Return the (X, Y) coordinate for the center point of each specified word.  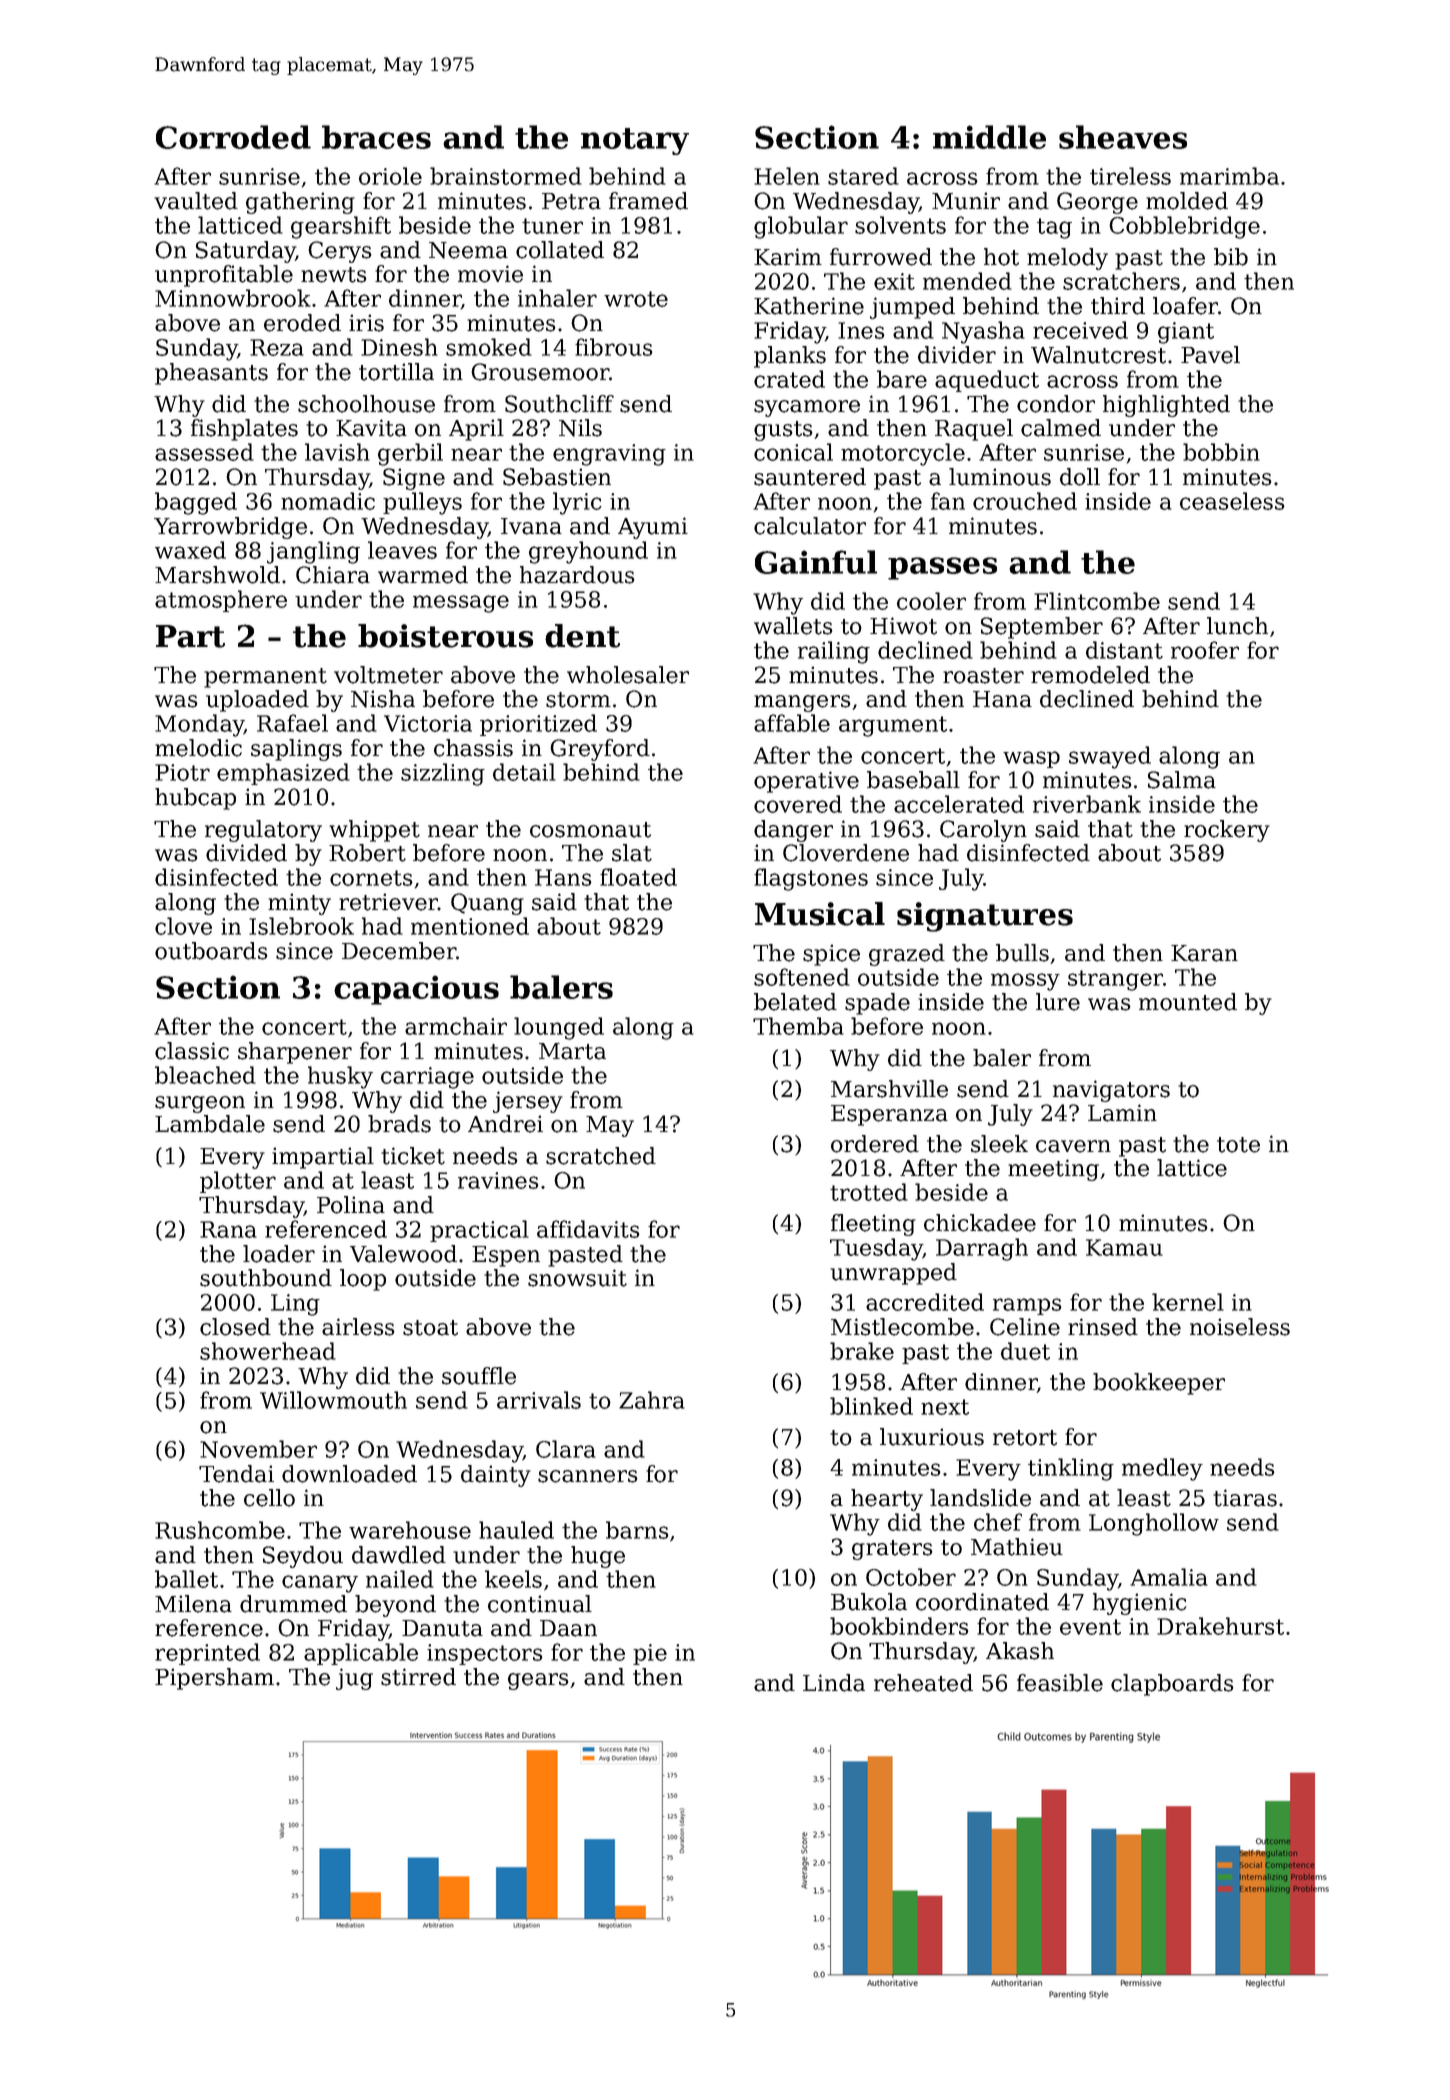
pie (650, 1654)
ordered (875, 1144)
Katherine (809, 306)
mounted (1188, 1002)
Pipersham (214, 1679)
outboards (211, 951)
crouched (1025, 501)
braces (376, 137)
